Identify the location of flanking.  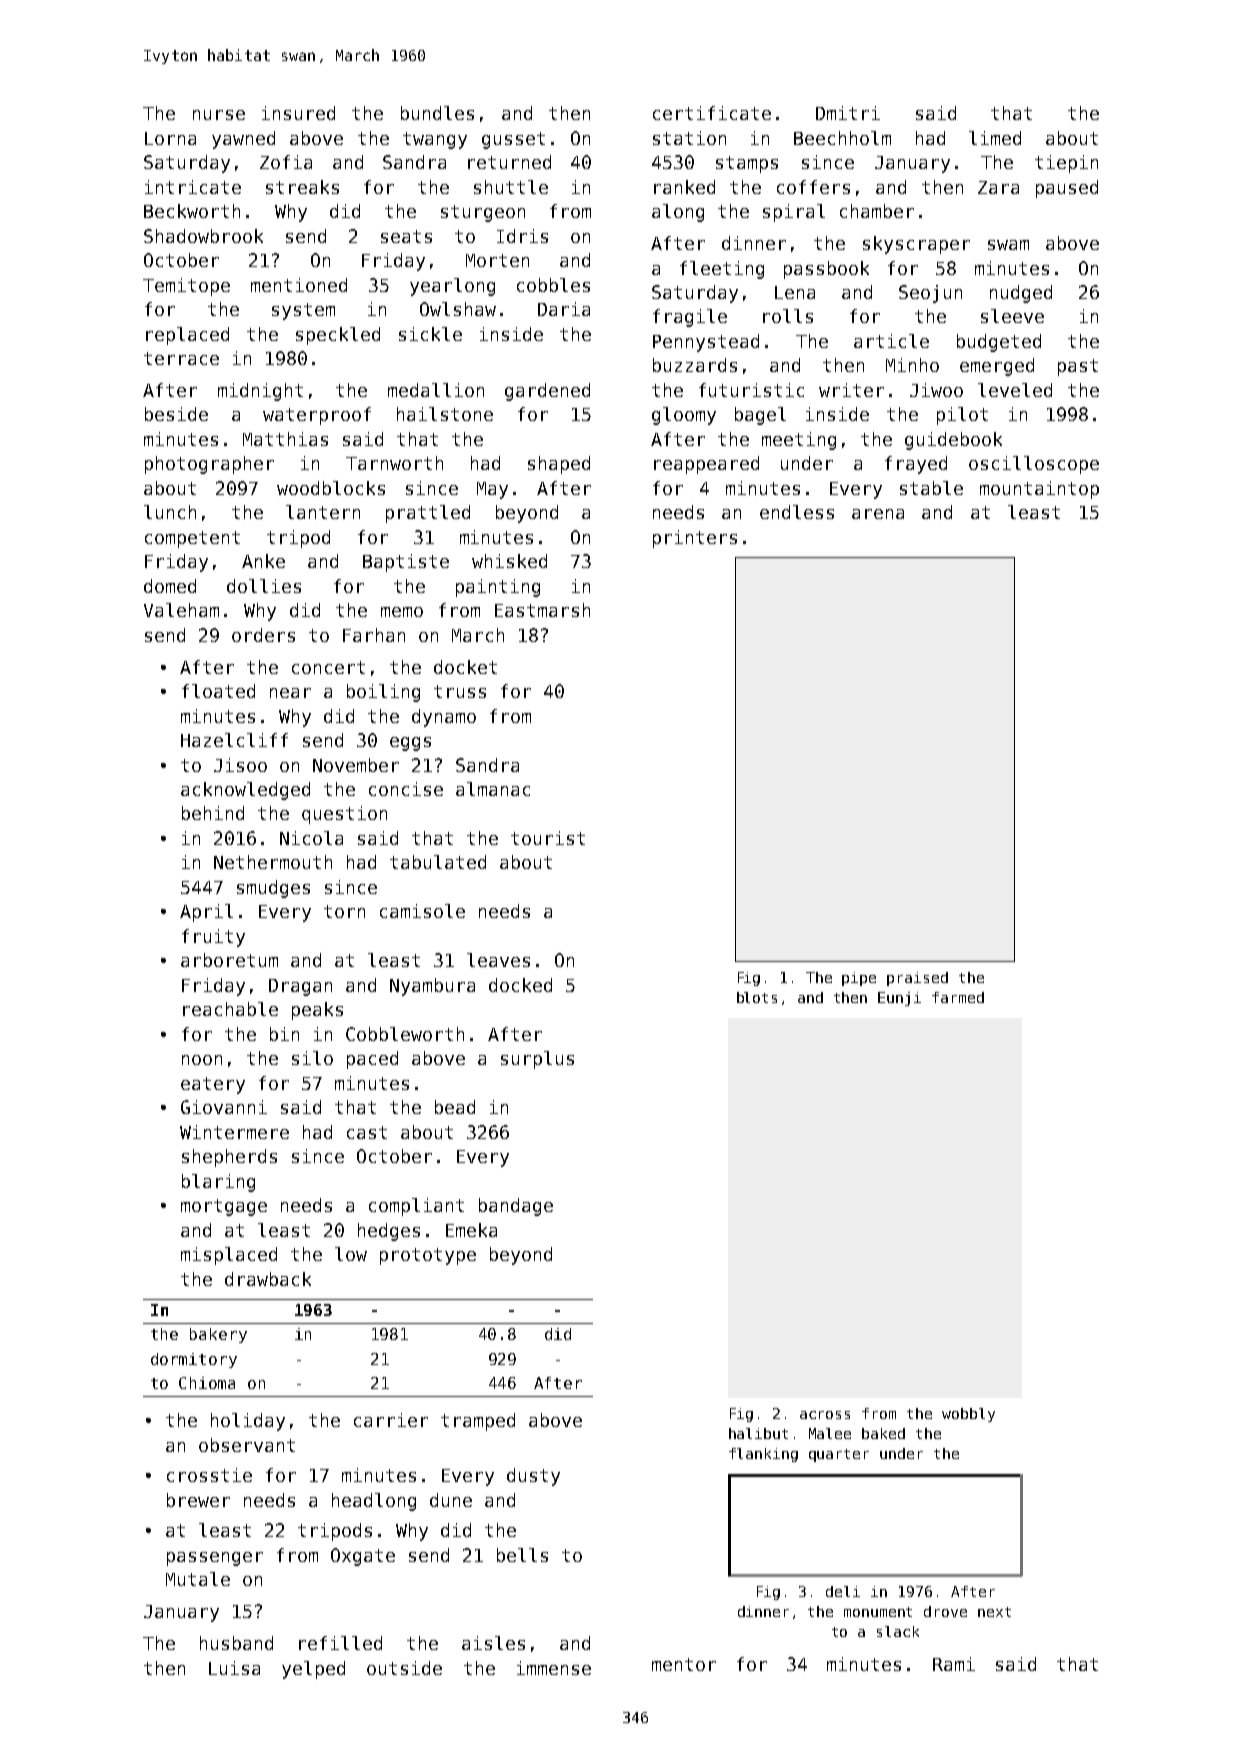
(763, 1455).
